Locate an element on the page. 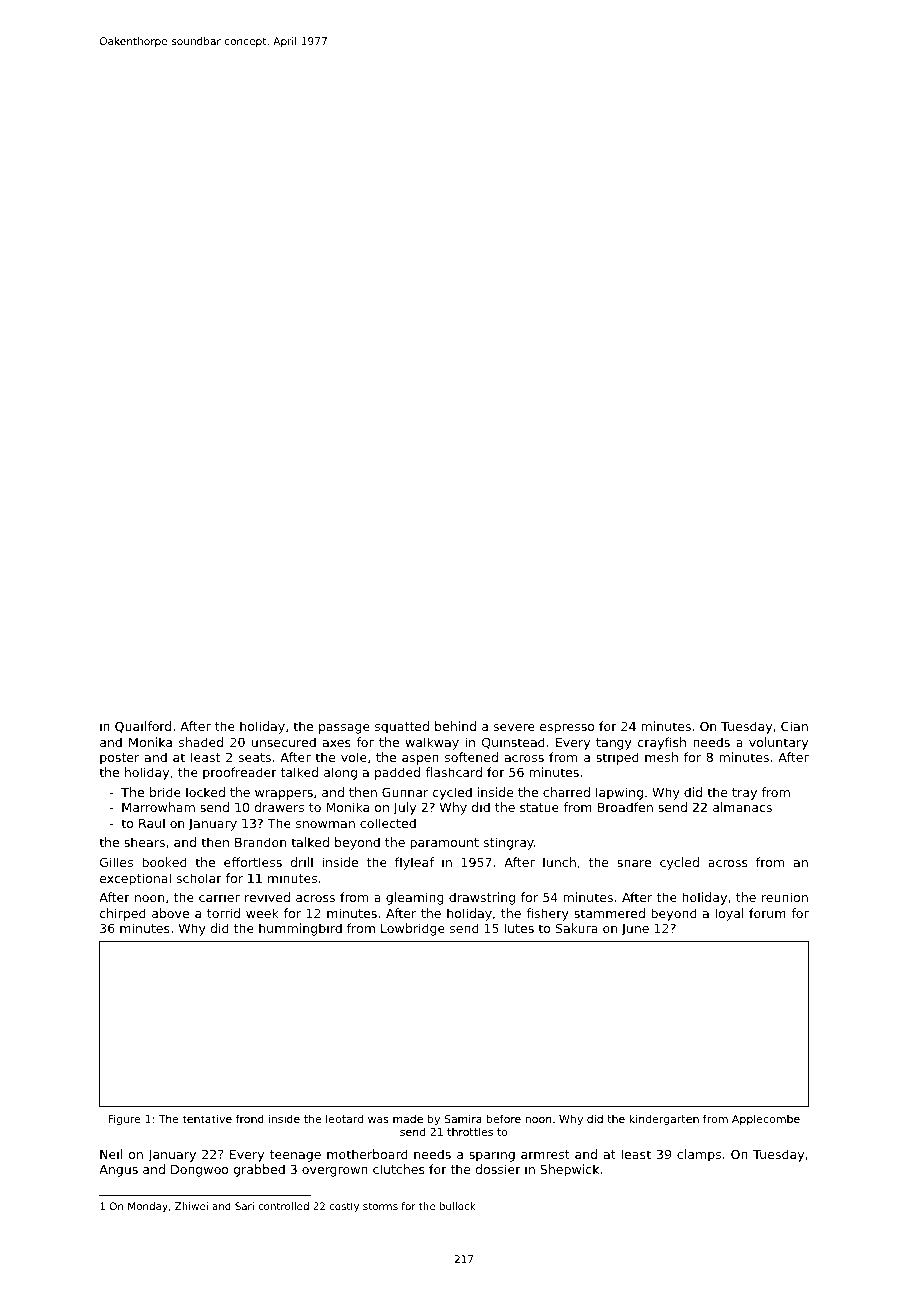 The image size is (908, 1316). drawstring is located at coordinates (482, 898).
